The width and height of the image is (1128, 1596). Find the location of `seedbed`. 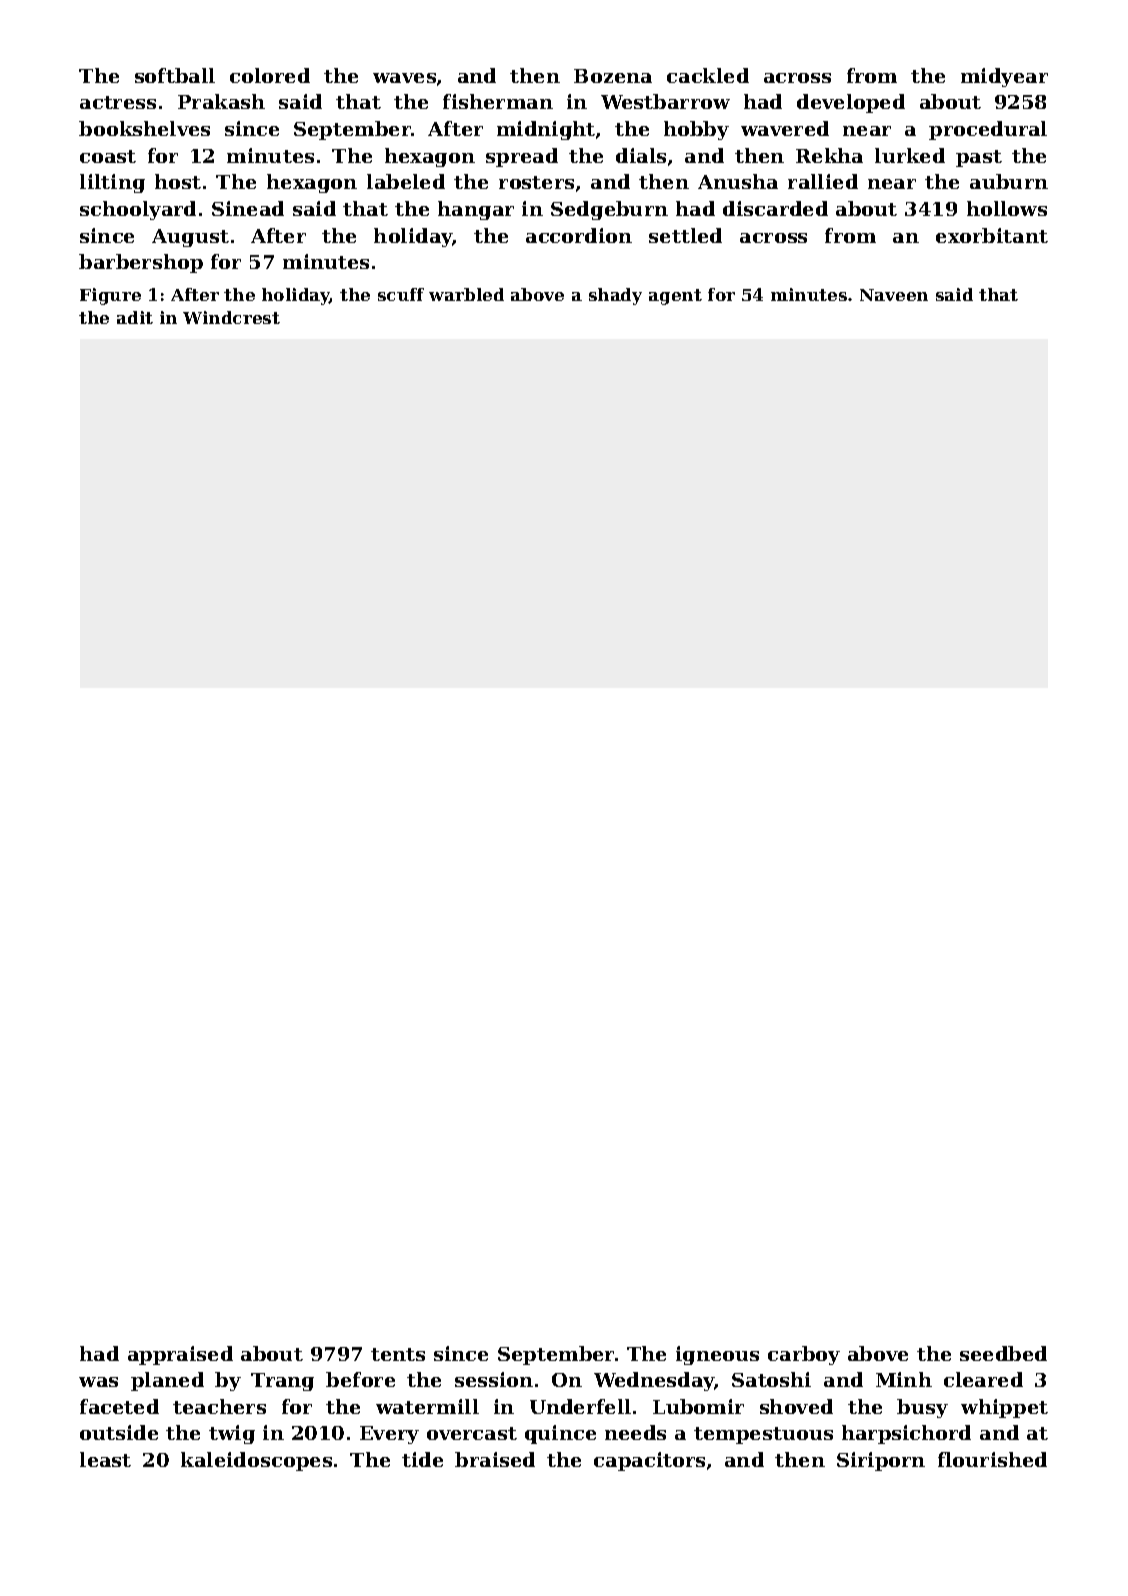

seedbed is located at coordinates (1003, 1353).
